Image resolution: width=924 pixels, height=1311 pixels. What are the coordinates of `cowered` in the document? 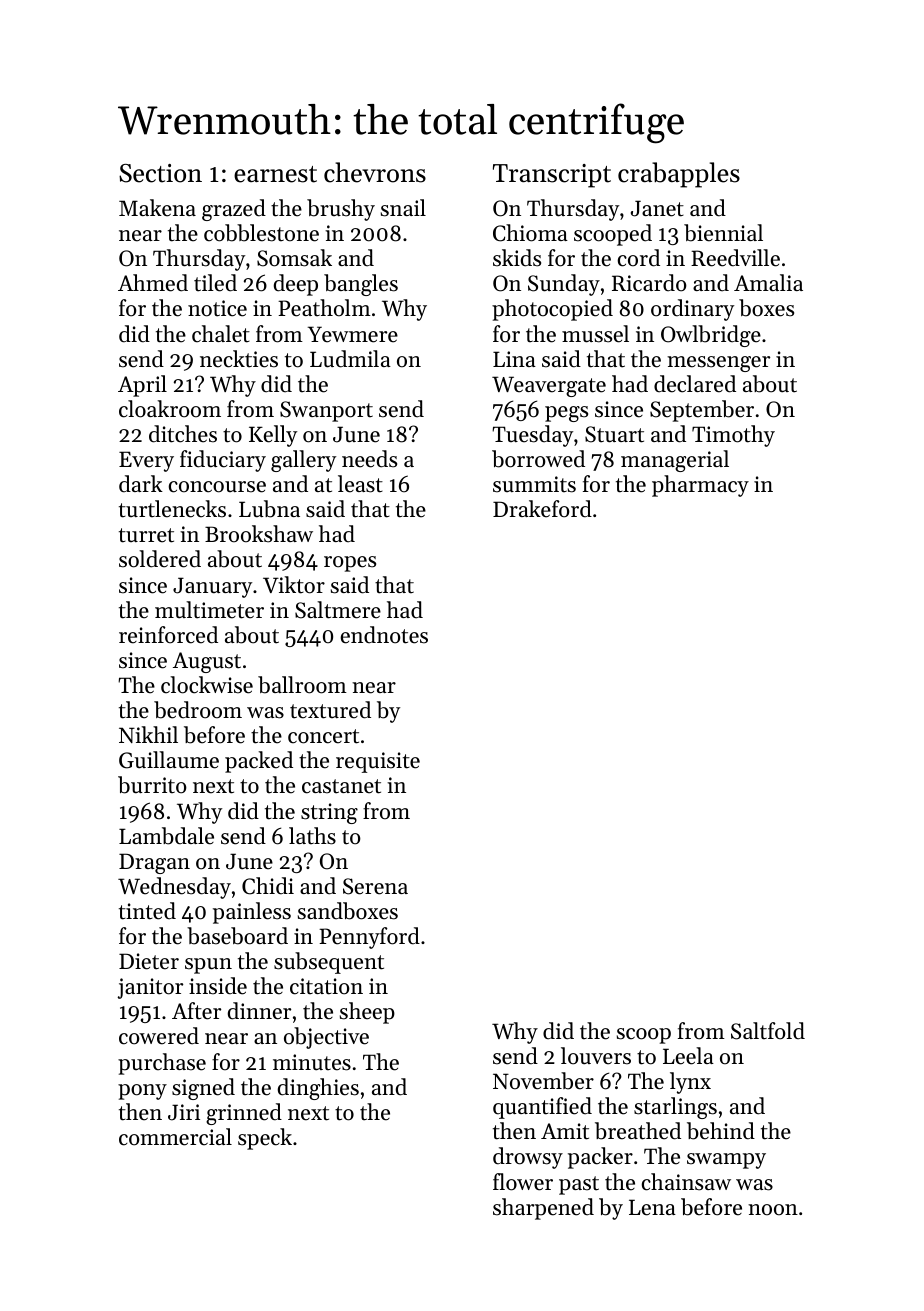 It's located at (159, 1036).
